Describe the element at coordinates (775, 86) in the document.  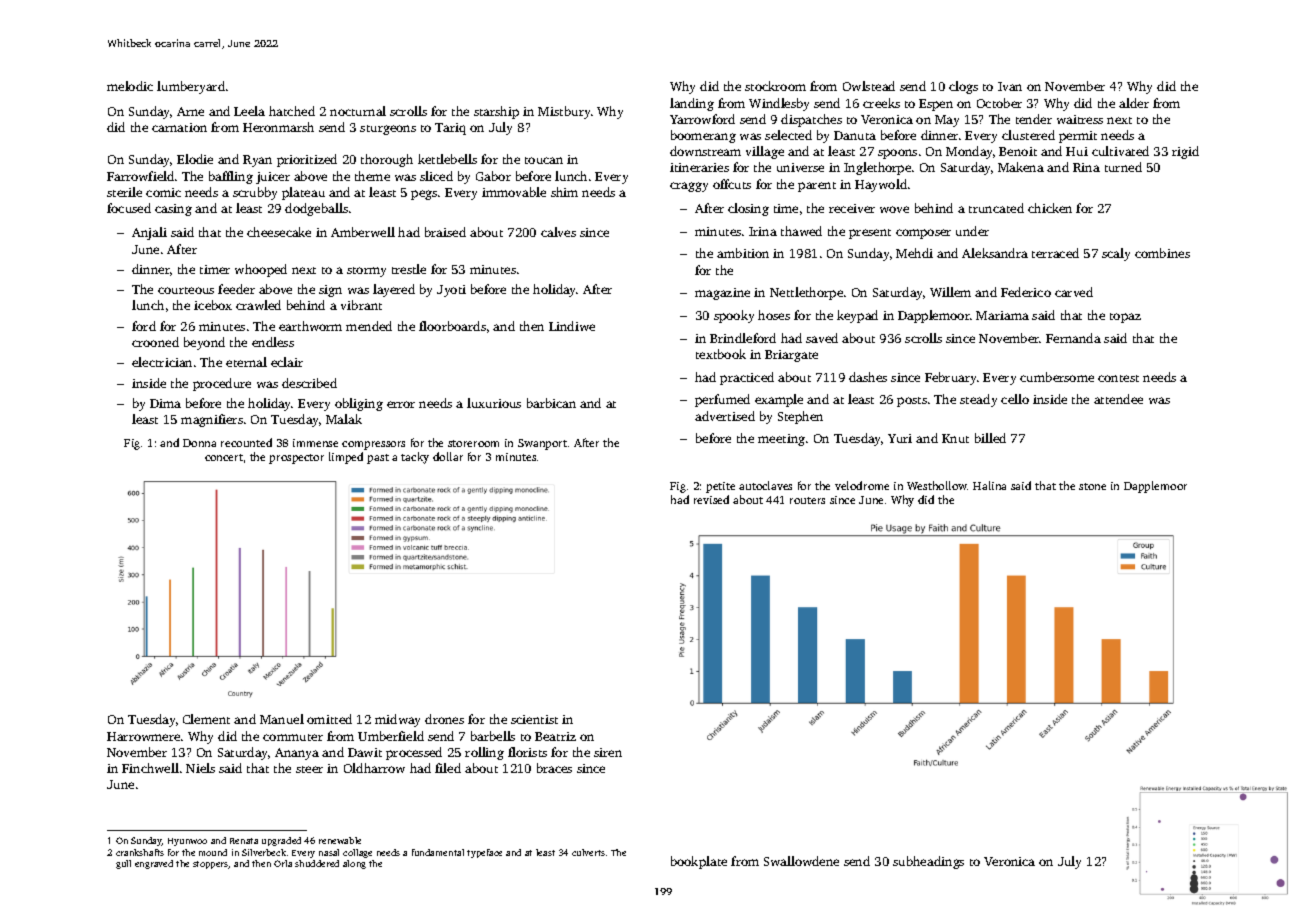
I see `stockroom` at that location.
